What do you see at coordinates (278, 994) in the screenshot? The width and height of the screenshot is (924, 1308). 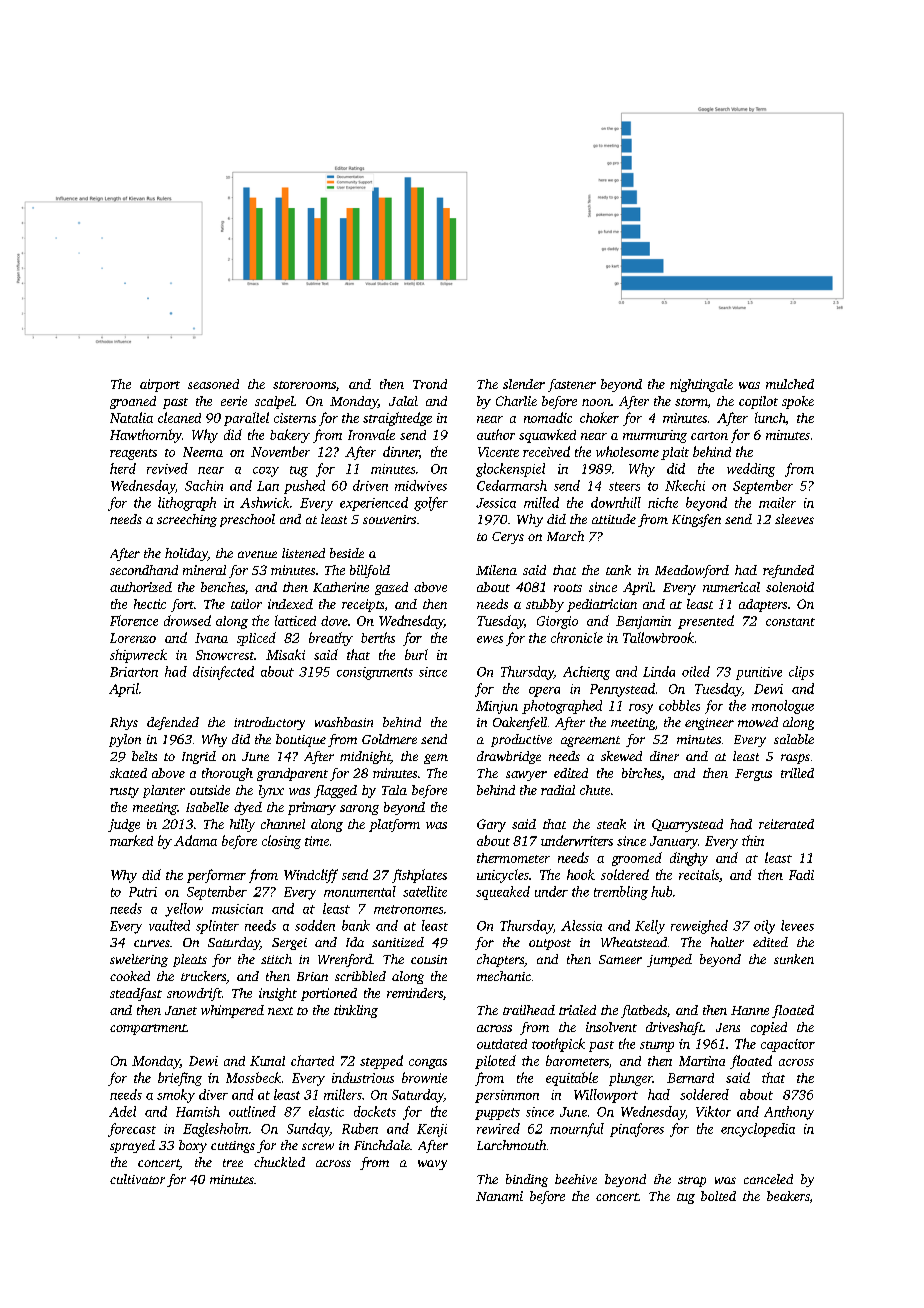 I see `insight` at bounding box center [278, 994].
